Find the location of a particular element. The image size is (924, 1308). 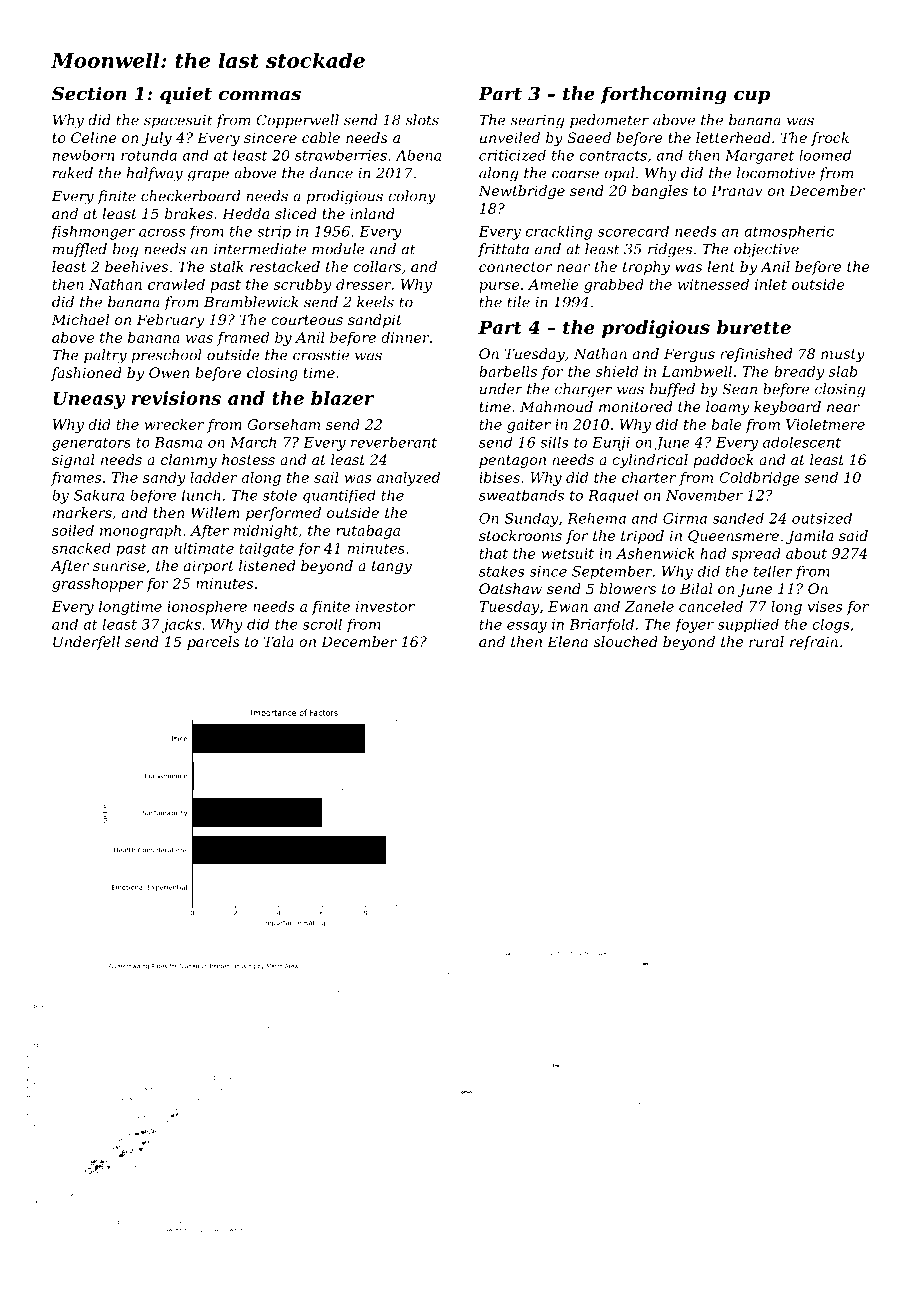

parcels is located at coordinates (213, 643).
